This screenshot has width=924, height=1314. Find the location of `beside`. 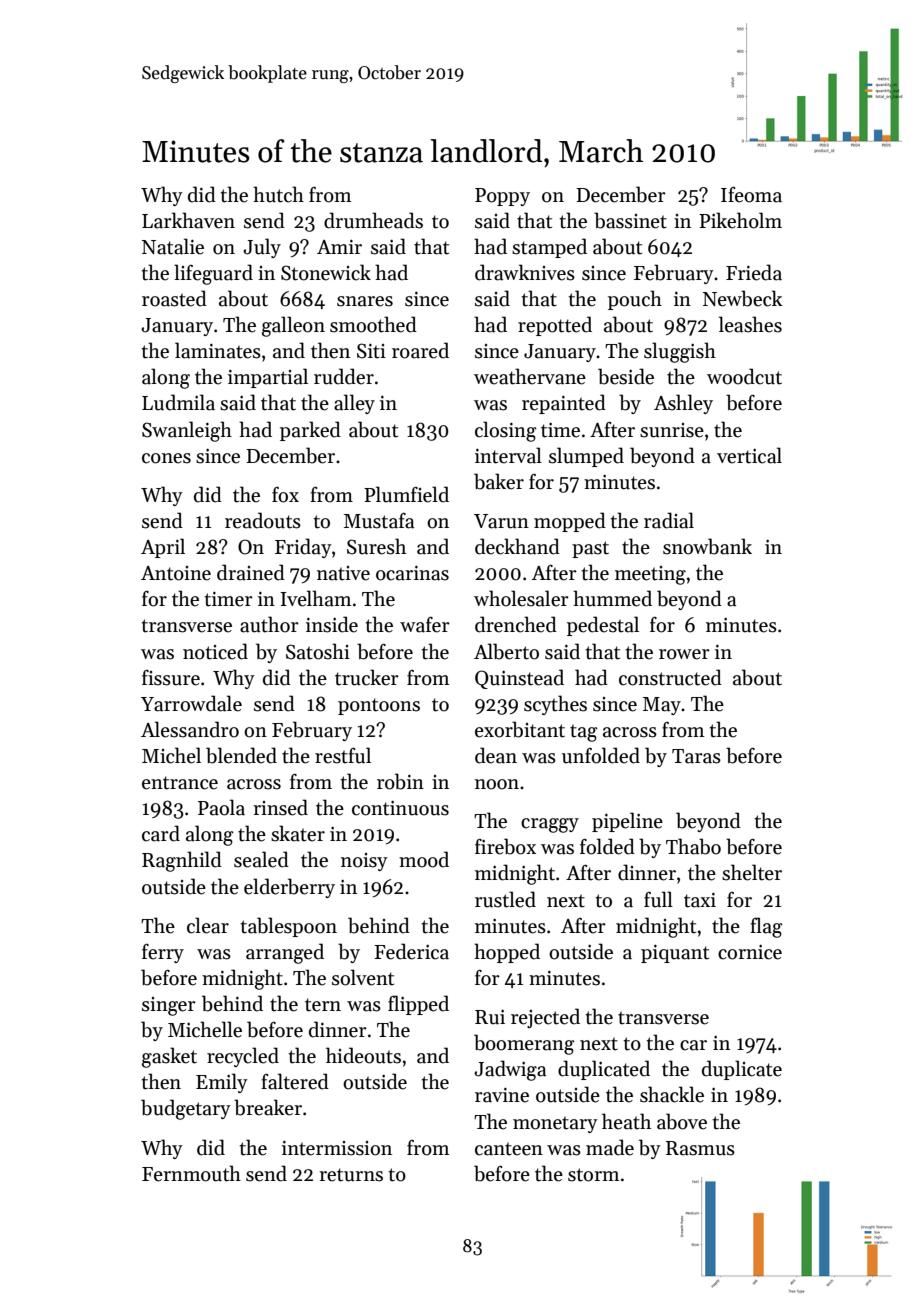

beside is located at coordinates (626, 376).
